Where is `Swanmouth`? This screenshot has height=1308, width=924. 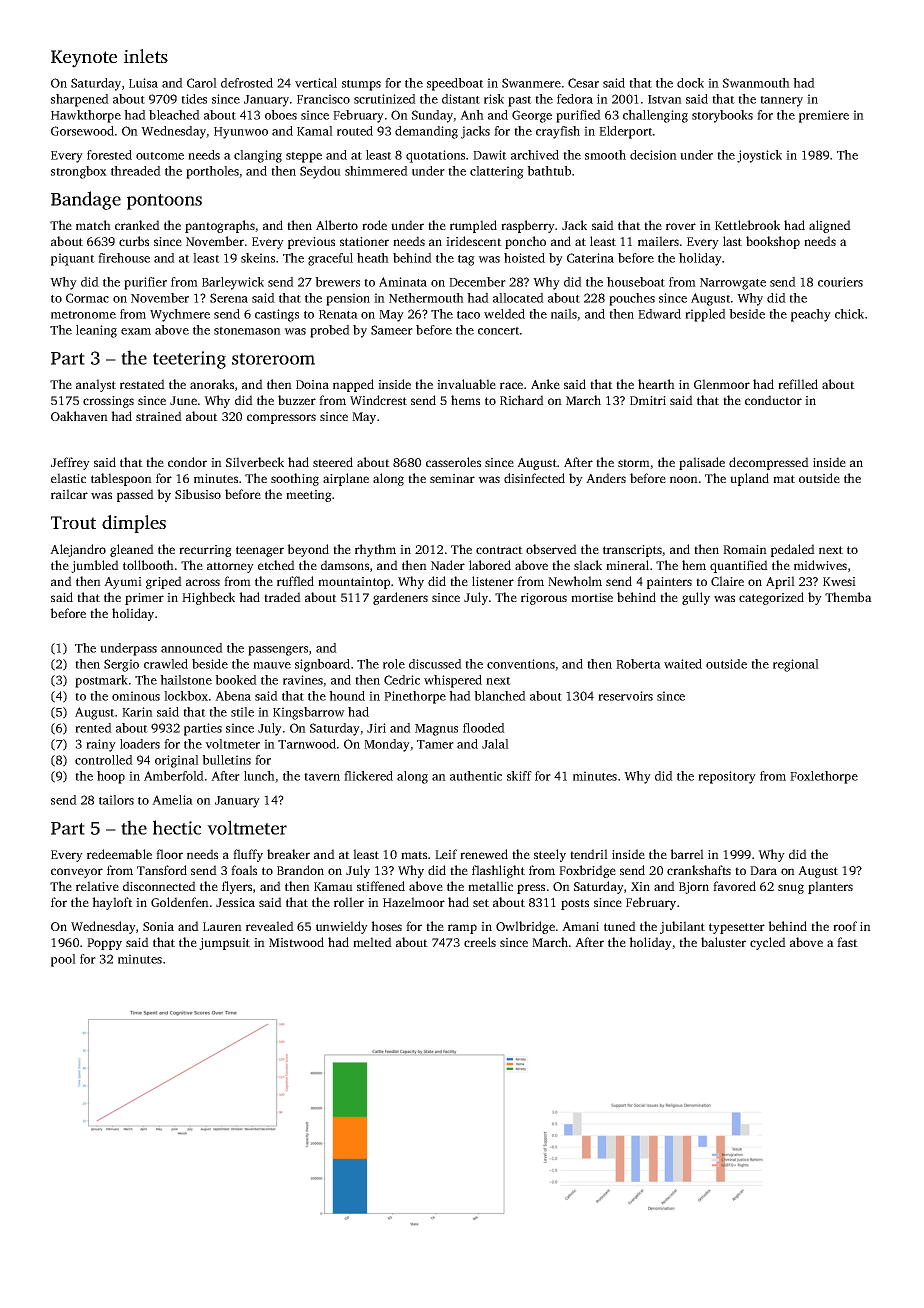
Swanmouth is located at coordinates (756, 83).
